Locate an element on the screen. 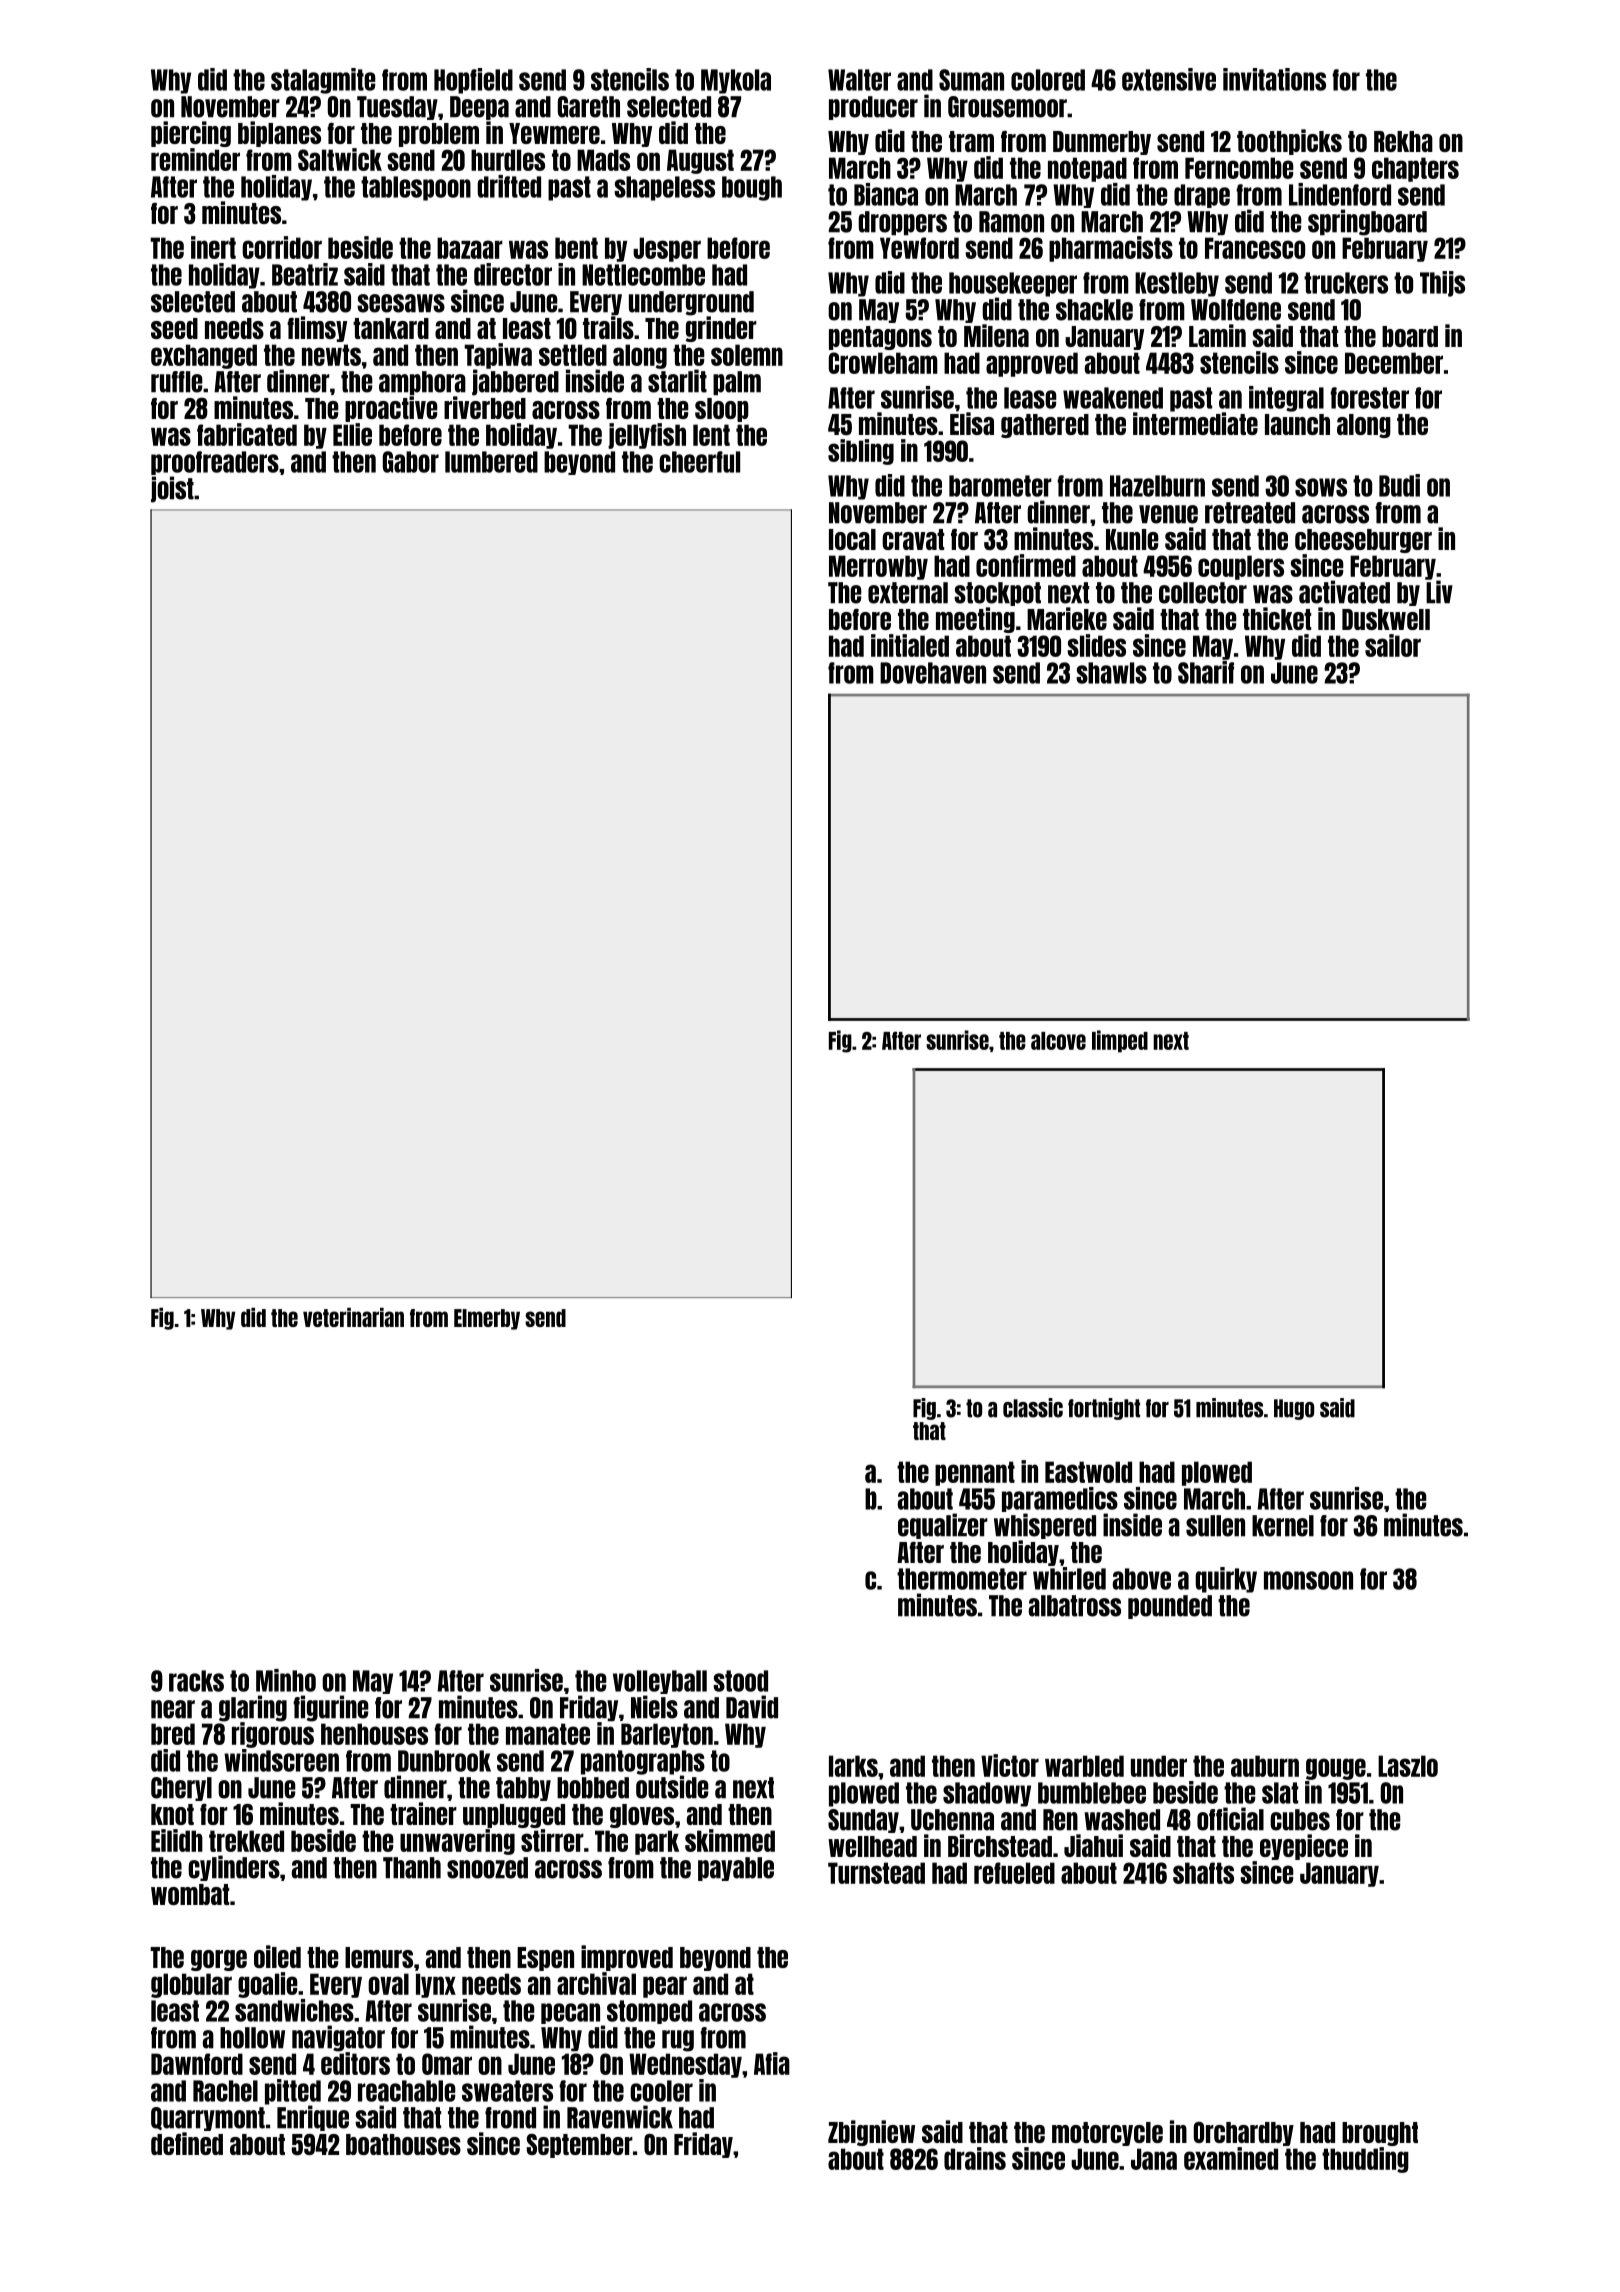 The height and width of the screenshot is (2292, 1620). Laszlo is located at coordinates (1408, 1766).
